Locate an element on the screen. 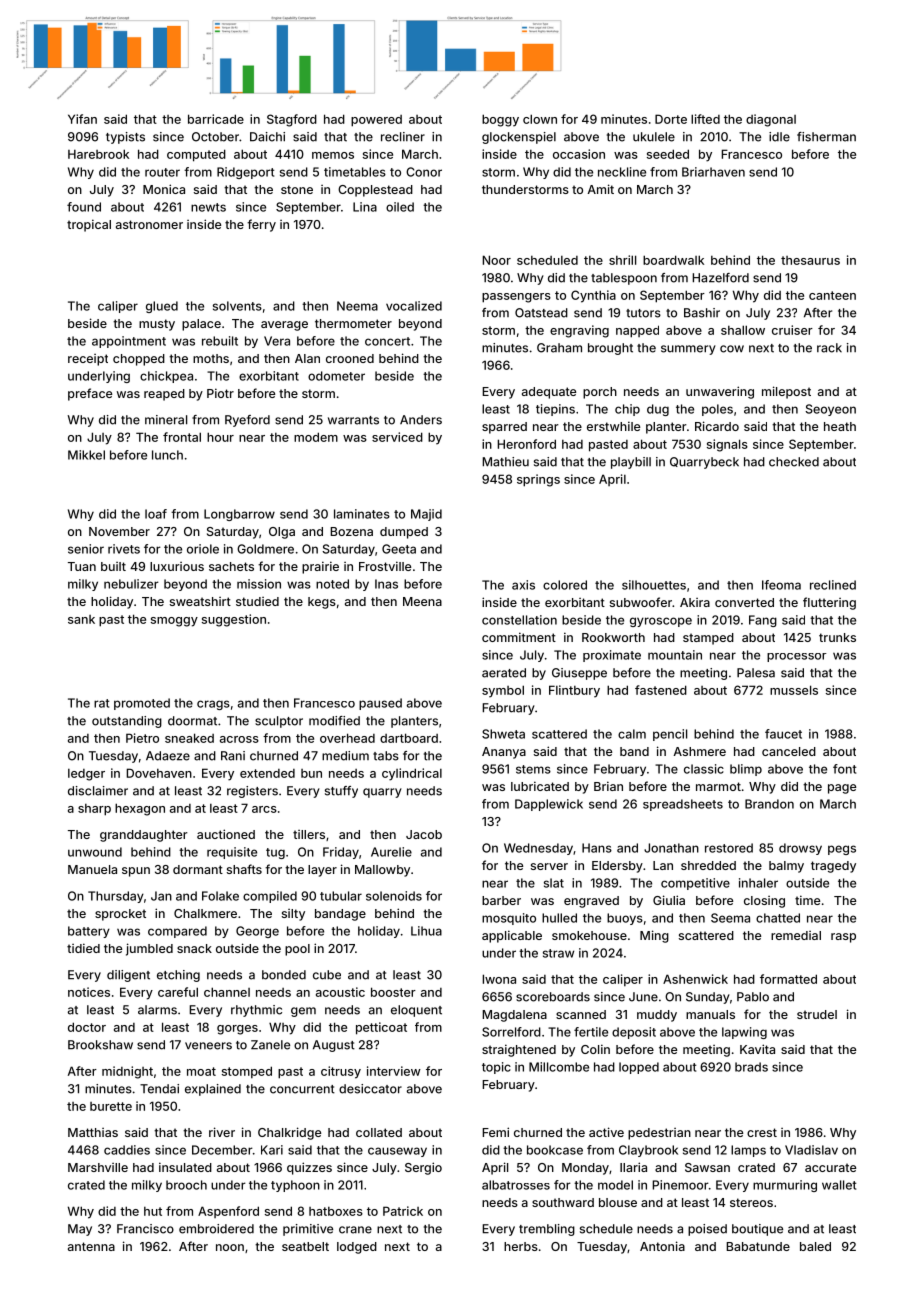 The width and height of the screenshot is (924, 1308). symbol is located at coordinates (503, 691).
